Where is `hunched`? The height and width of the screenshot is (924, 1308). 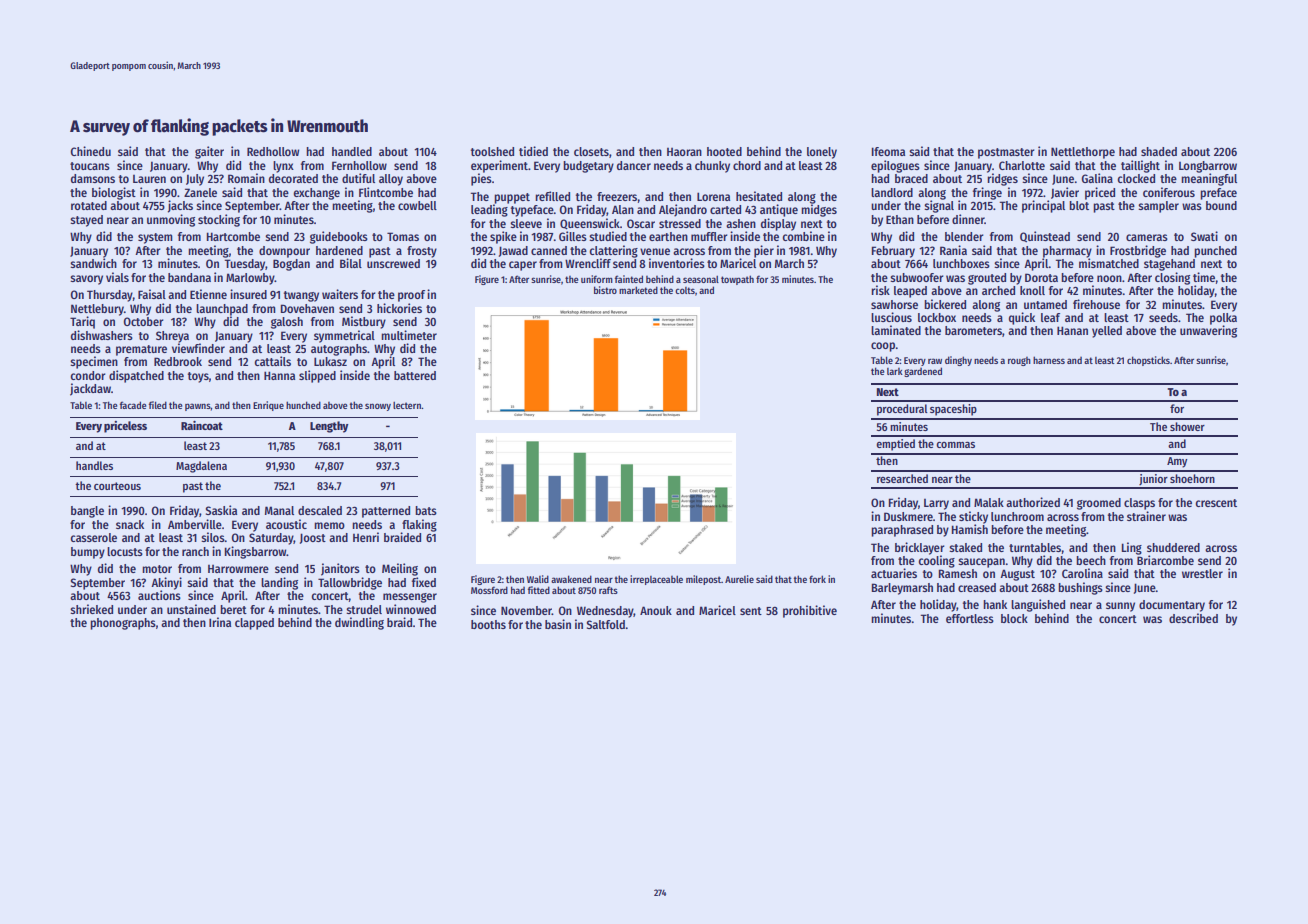
hunched is located at coordinates (303, 405).
